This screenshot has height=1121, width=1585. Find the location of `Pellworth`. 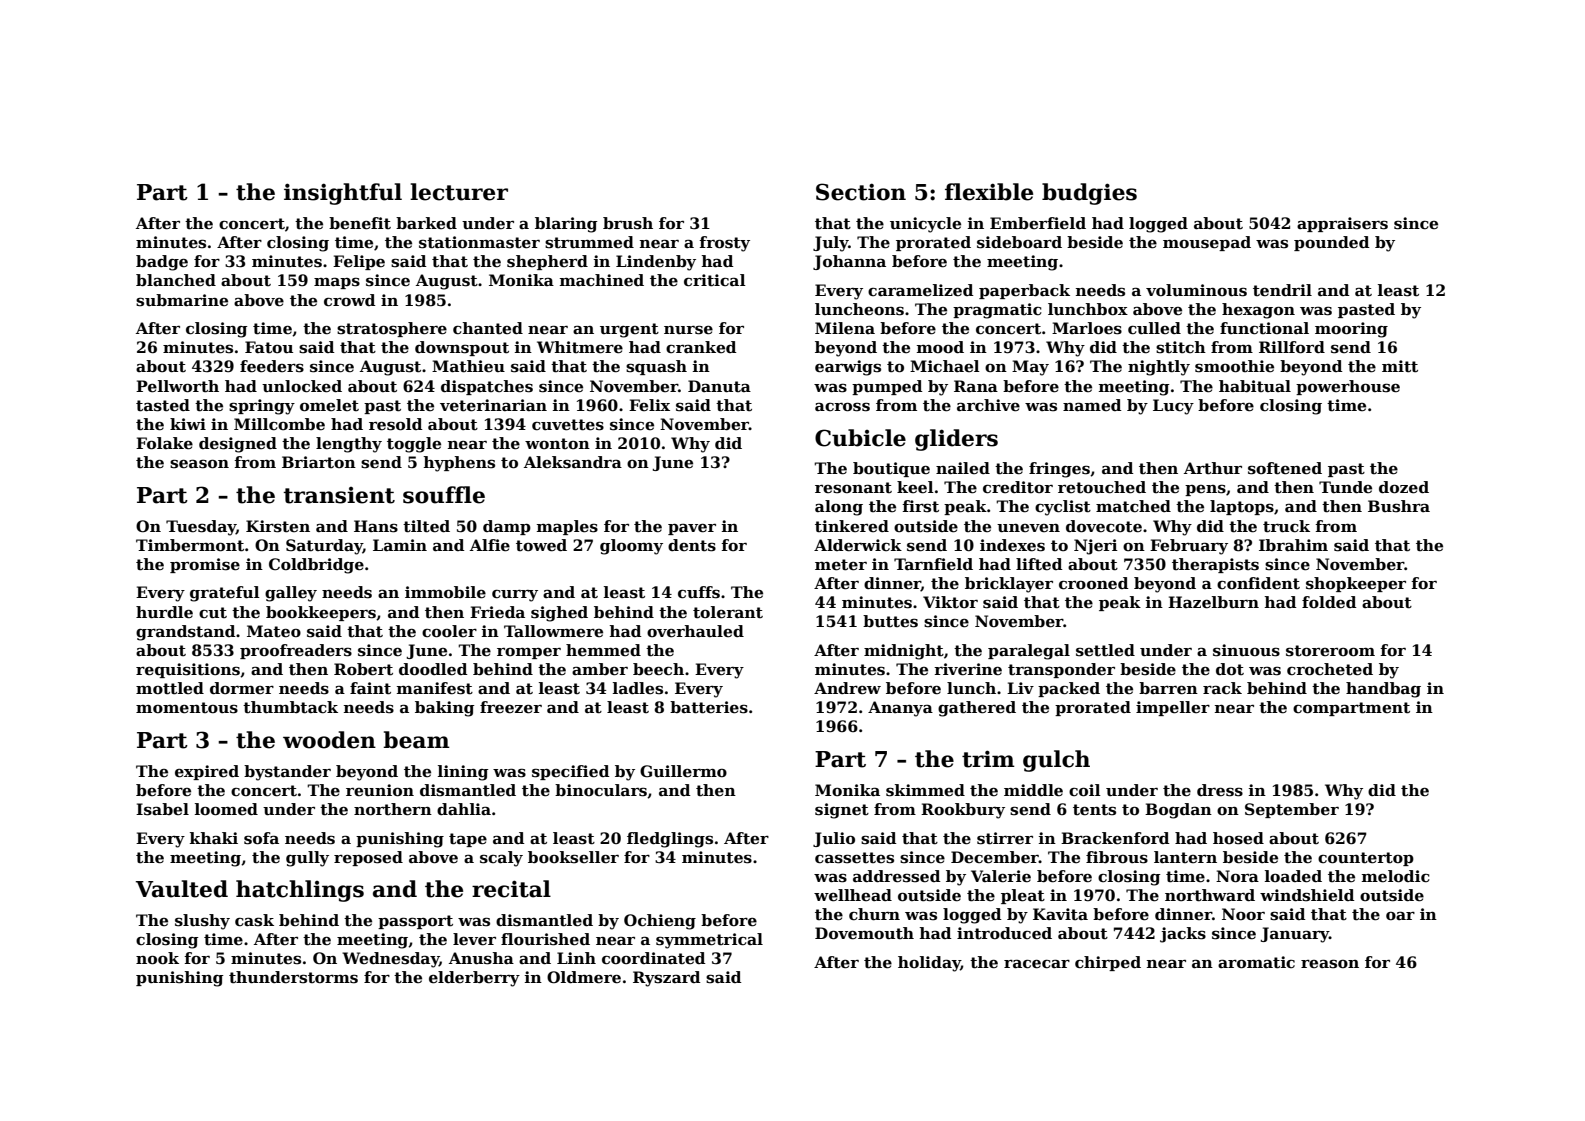

Pellworth is located at coordinates (177, 386).
